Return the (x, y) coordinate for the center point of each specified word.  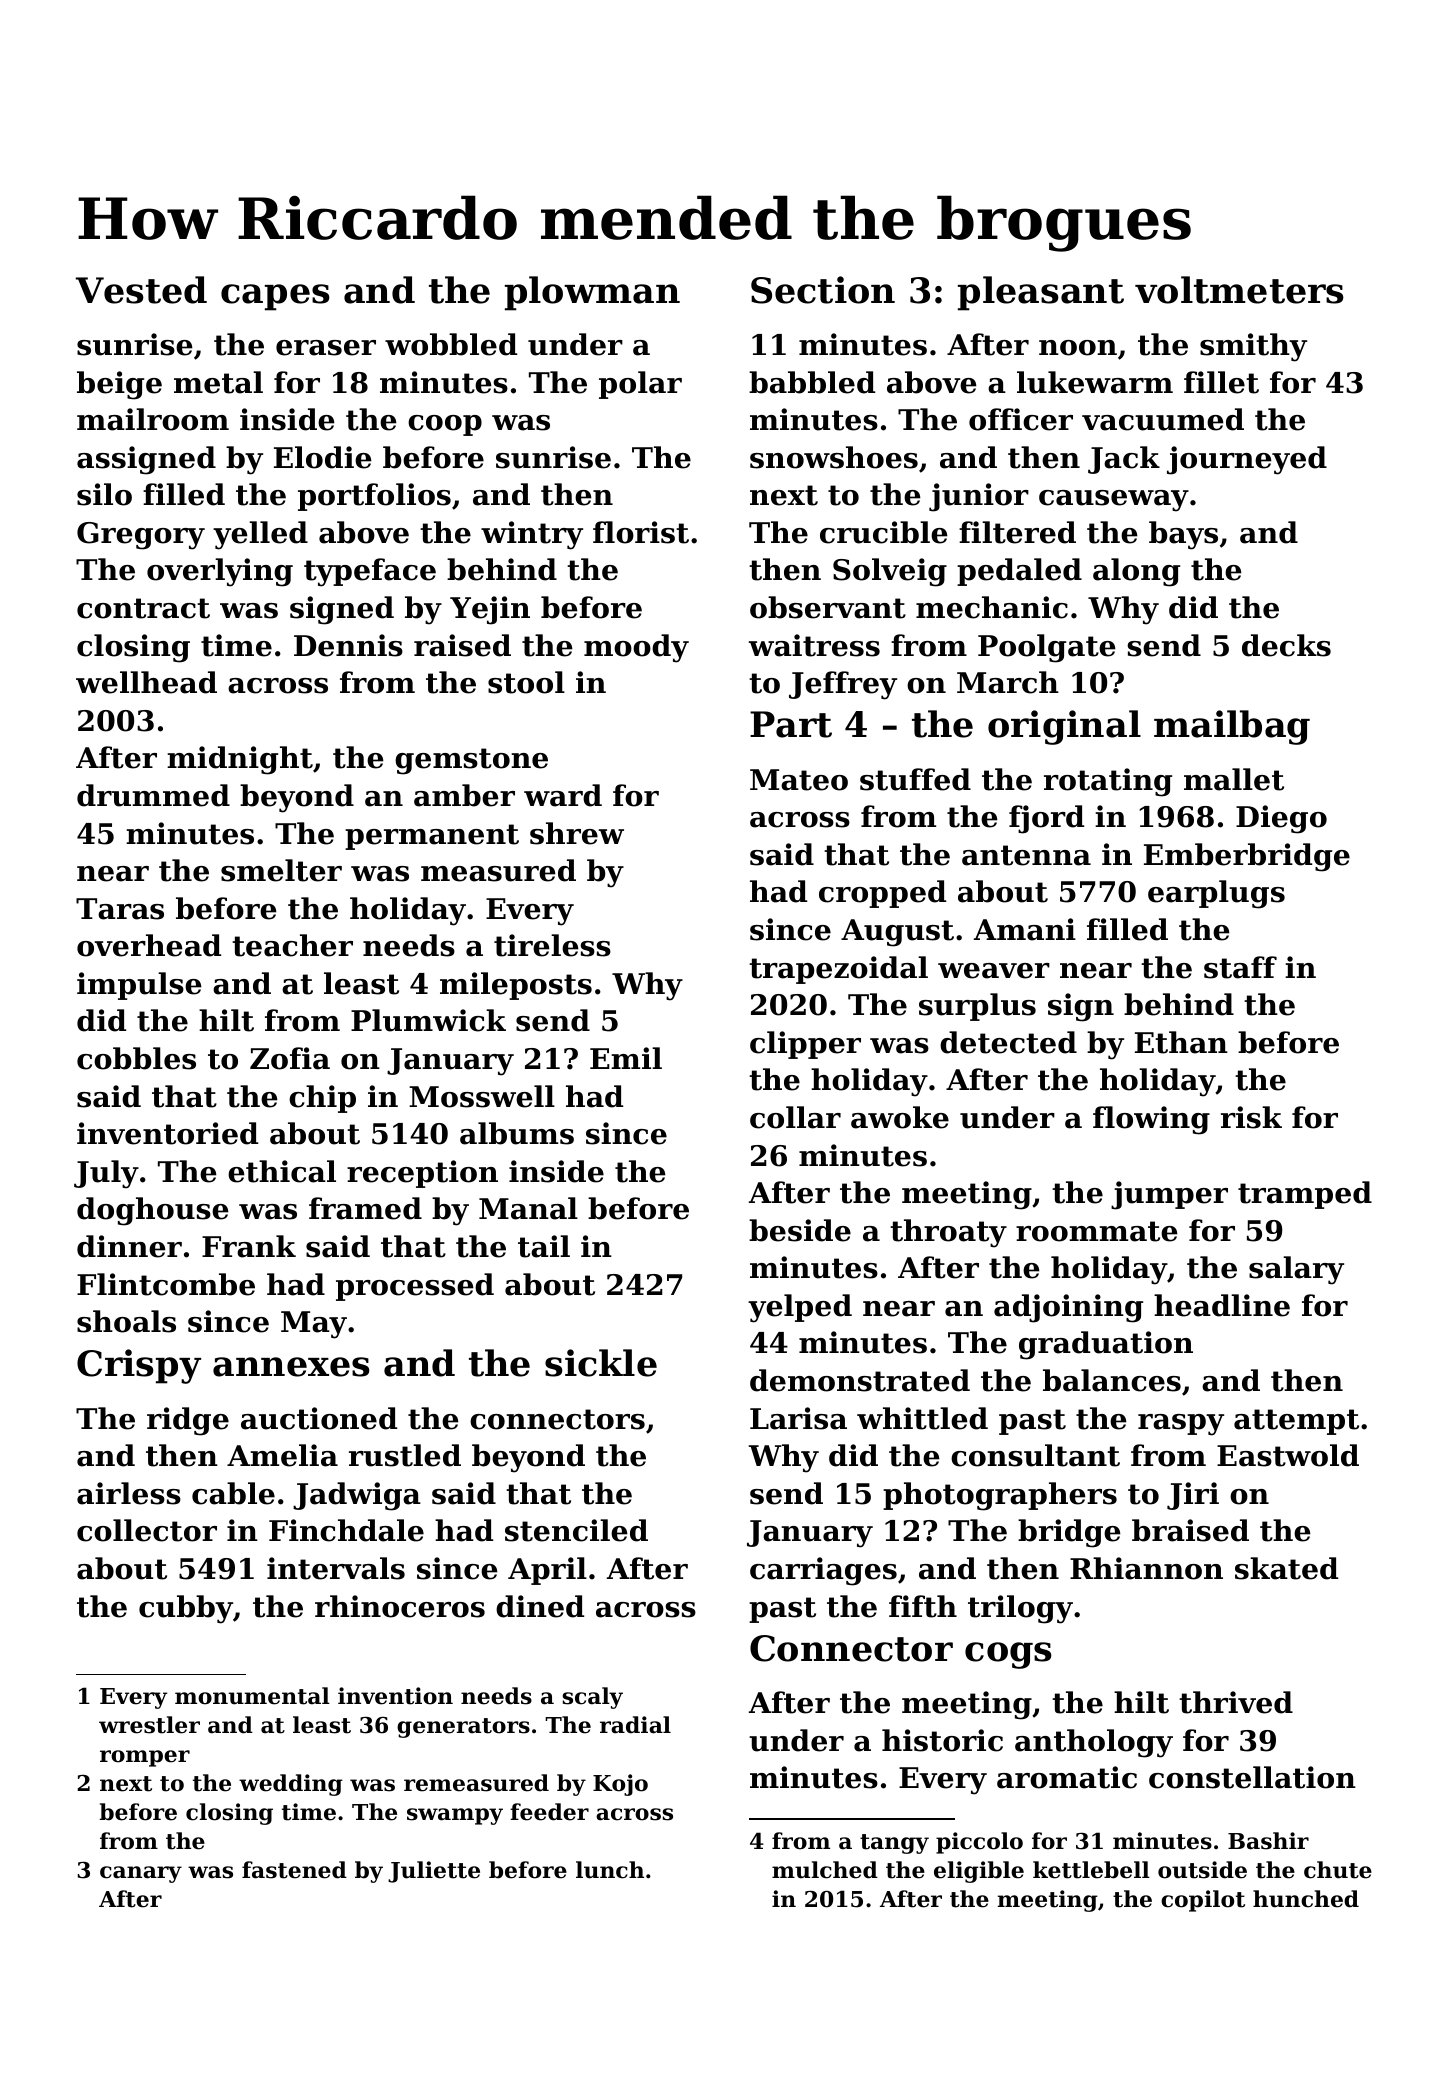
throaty (948, 1233)
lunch (610, 1870)
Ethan (1181, 1042)
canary (141, 1874)
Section (823, 290)
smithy (1253, 347)
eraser (326, 348)
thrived (1236, 1702)
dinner (129, 1246)
